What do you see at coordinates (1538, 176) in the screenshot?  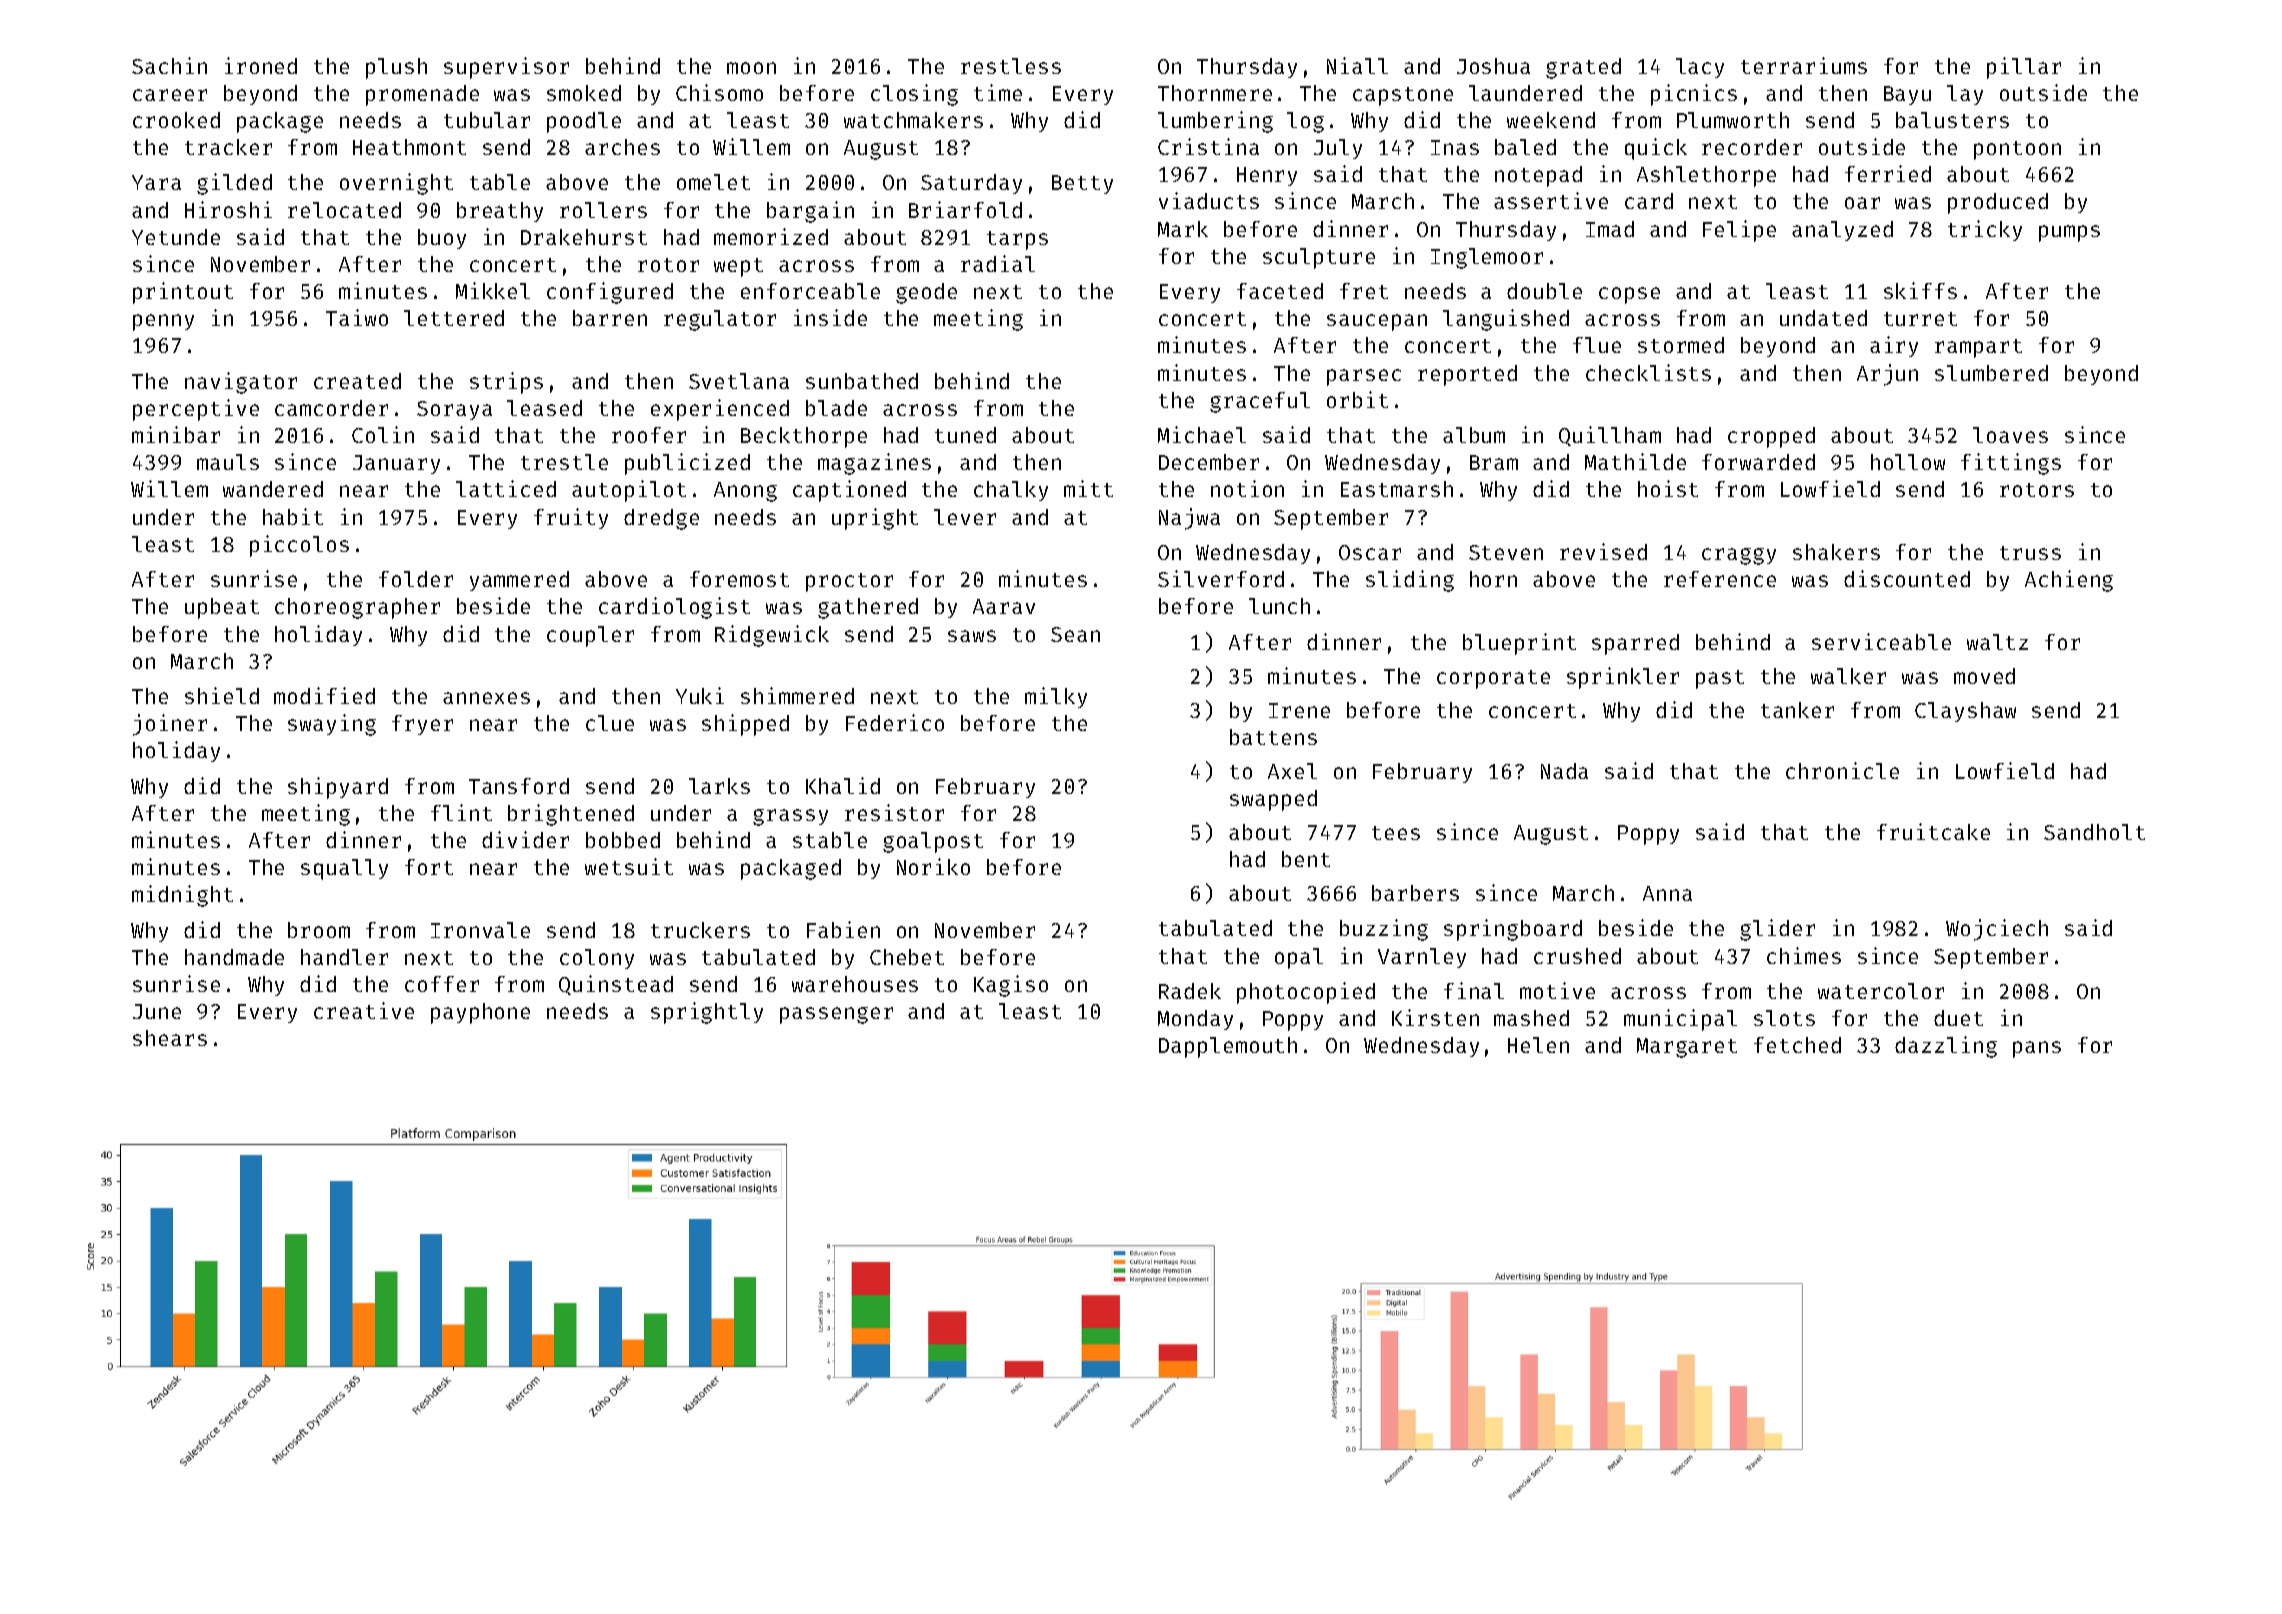 I see `notepad` at bounding box center [1538, 176].
